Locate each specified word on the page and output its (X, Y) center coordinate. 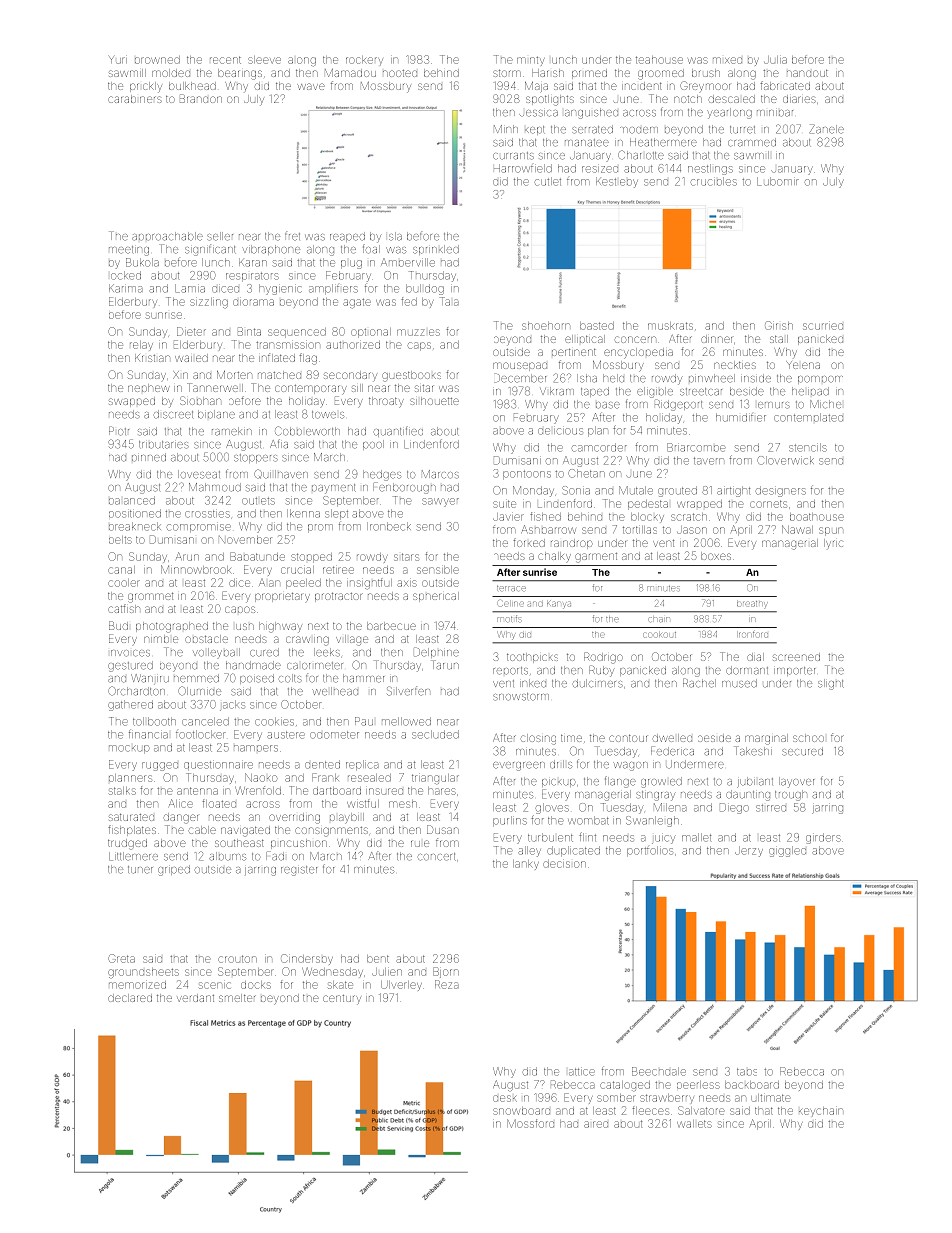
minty (531, 61)
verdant (195, 998)
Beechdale (659, 1071)
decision (564, 864)
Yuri (118, 60)
